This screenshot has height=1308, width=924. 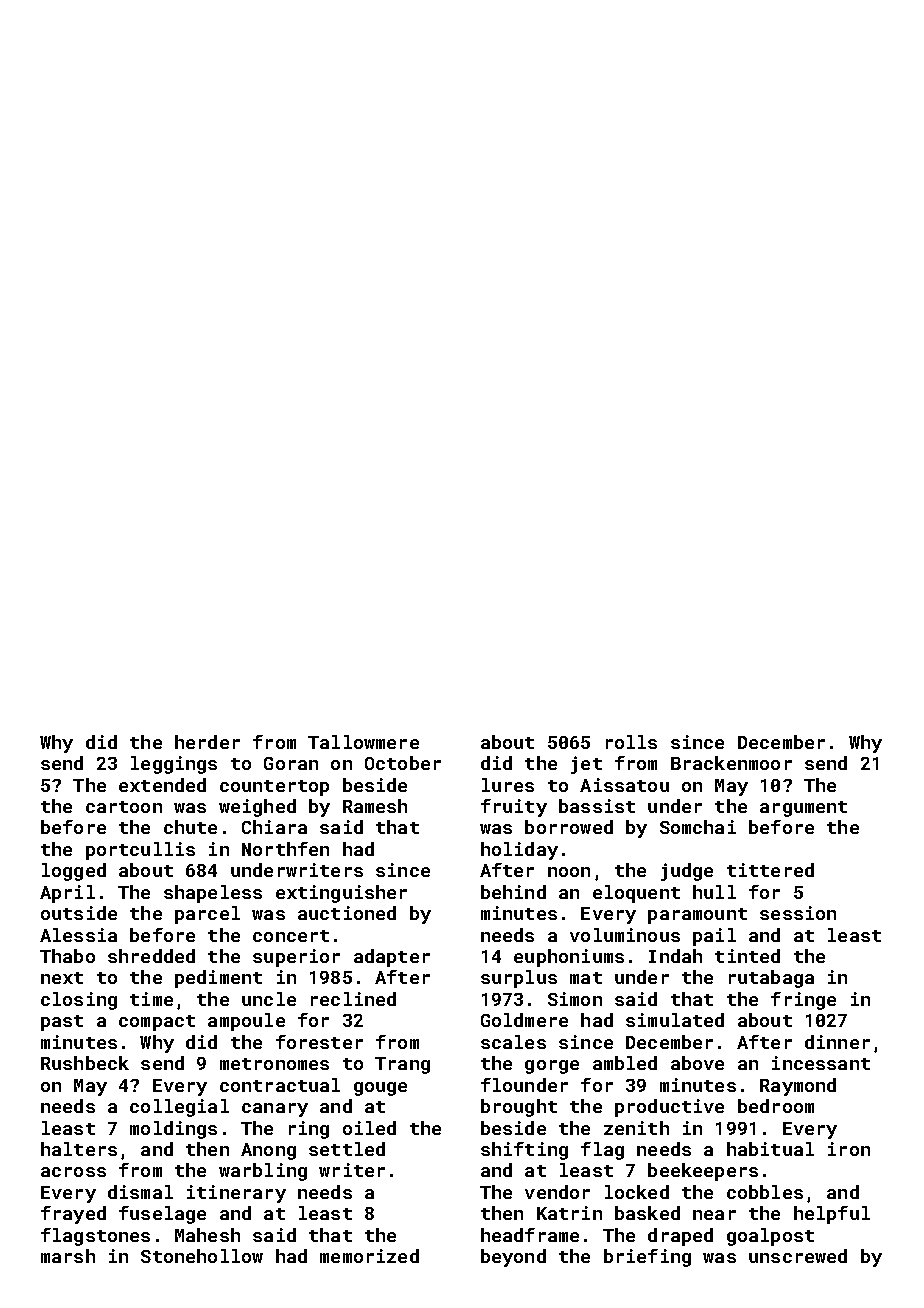 What do you see at coordinates (68, 1256) in the screenshot?
I see `marsh` at bounding box center [68, 1256].
